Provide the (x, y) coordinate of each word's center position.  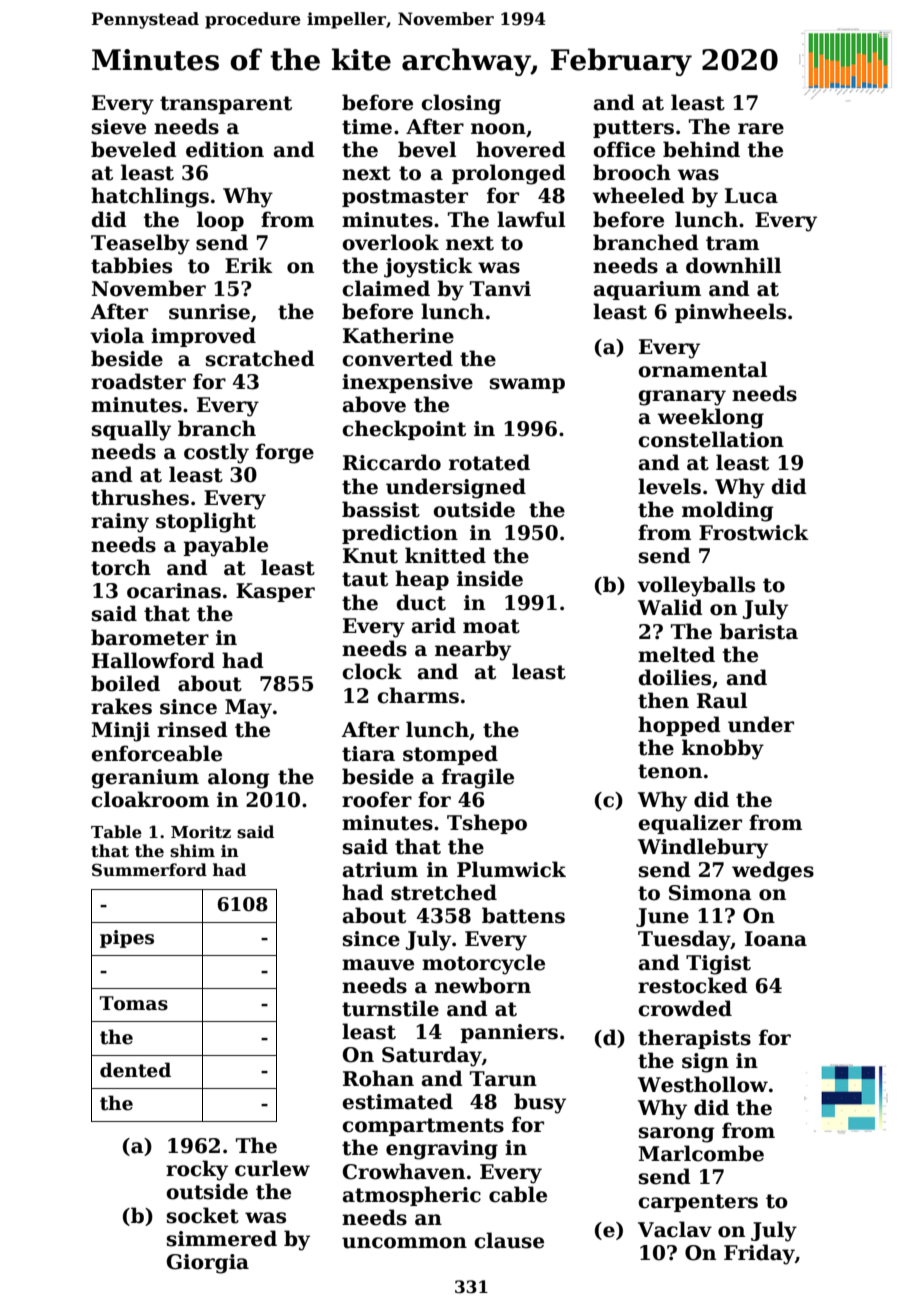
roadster (138, 381)
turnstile (390, 1008)
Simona (710, 893)
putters (633, 129)
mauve (378, 965)
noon (498, 129)
